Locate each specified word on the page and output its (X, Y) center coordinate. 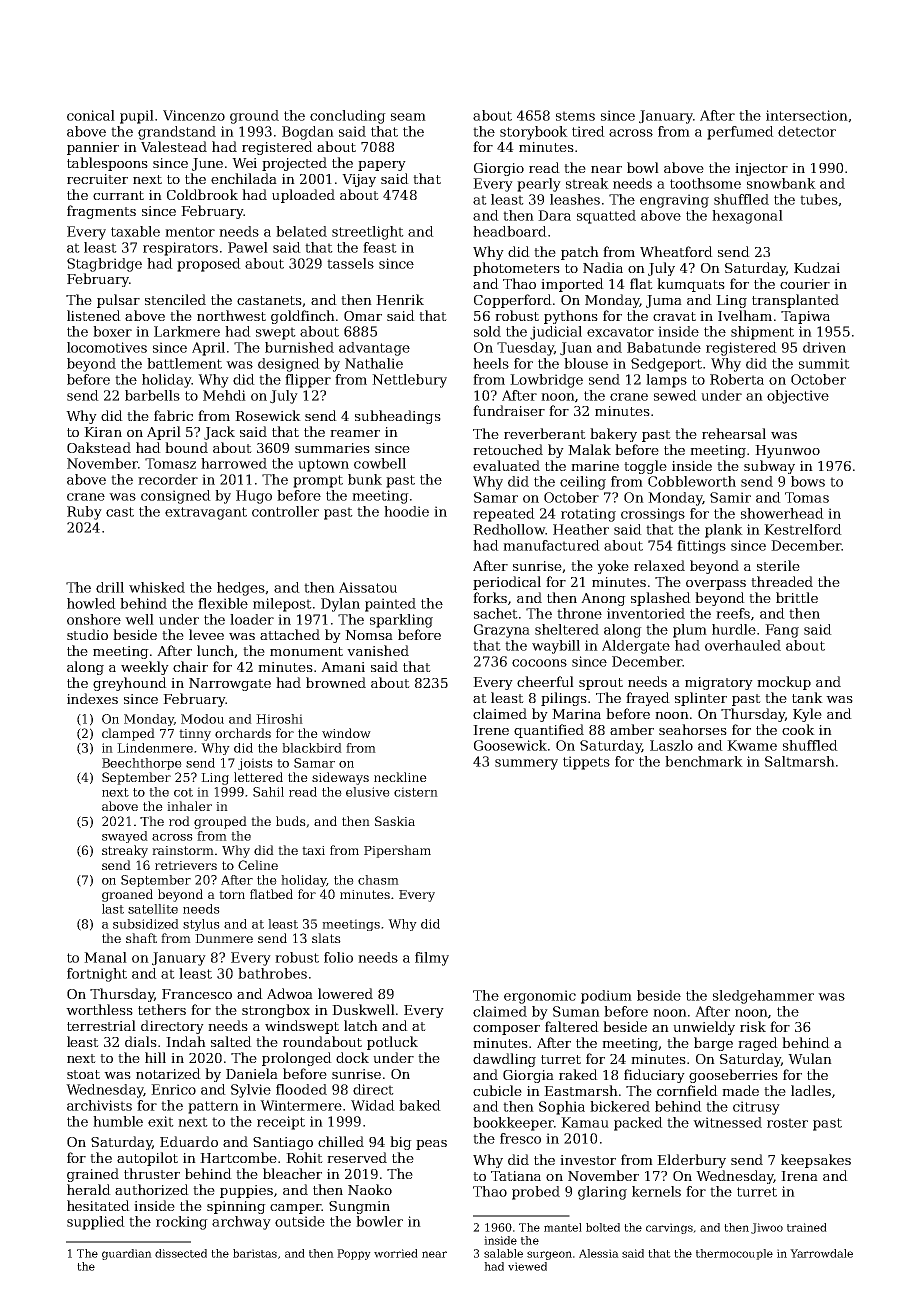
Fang (782, 631)
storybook (534, 133)
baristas (255, 1253)
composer (506, 1030)
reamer (355, 433)
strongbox (276, 1011)
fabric (173, 415)
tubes (819, 199)
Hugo (254, 497)
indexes (92, 698)
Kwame (752, 745)
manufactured (551, 545)
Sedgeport (666, 365)
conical (91, 115)
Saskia (395, 821)
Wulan (810, 1058)
